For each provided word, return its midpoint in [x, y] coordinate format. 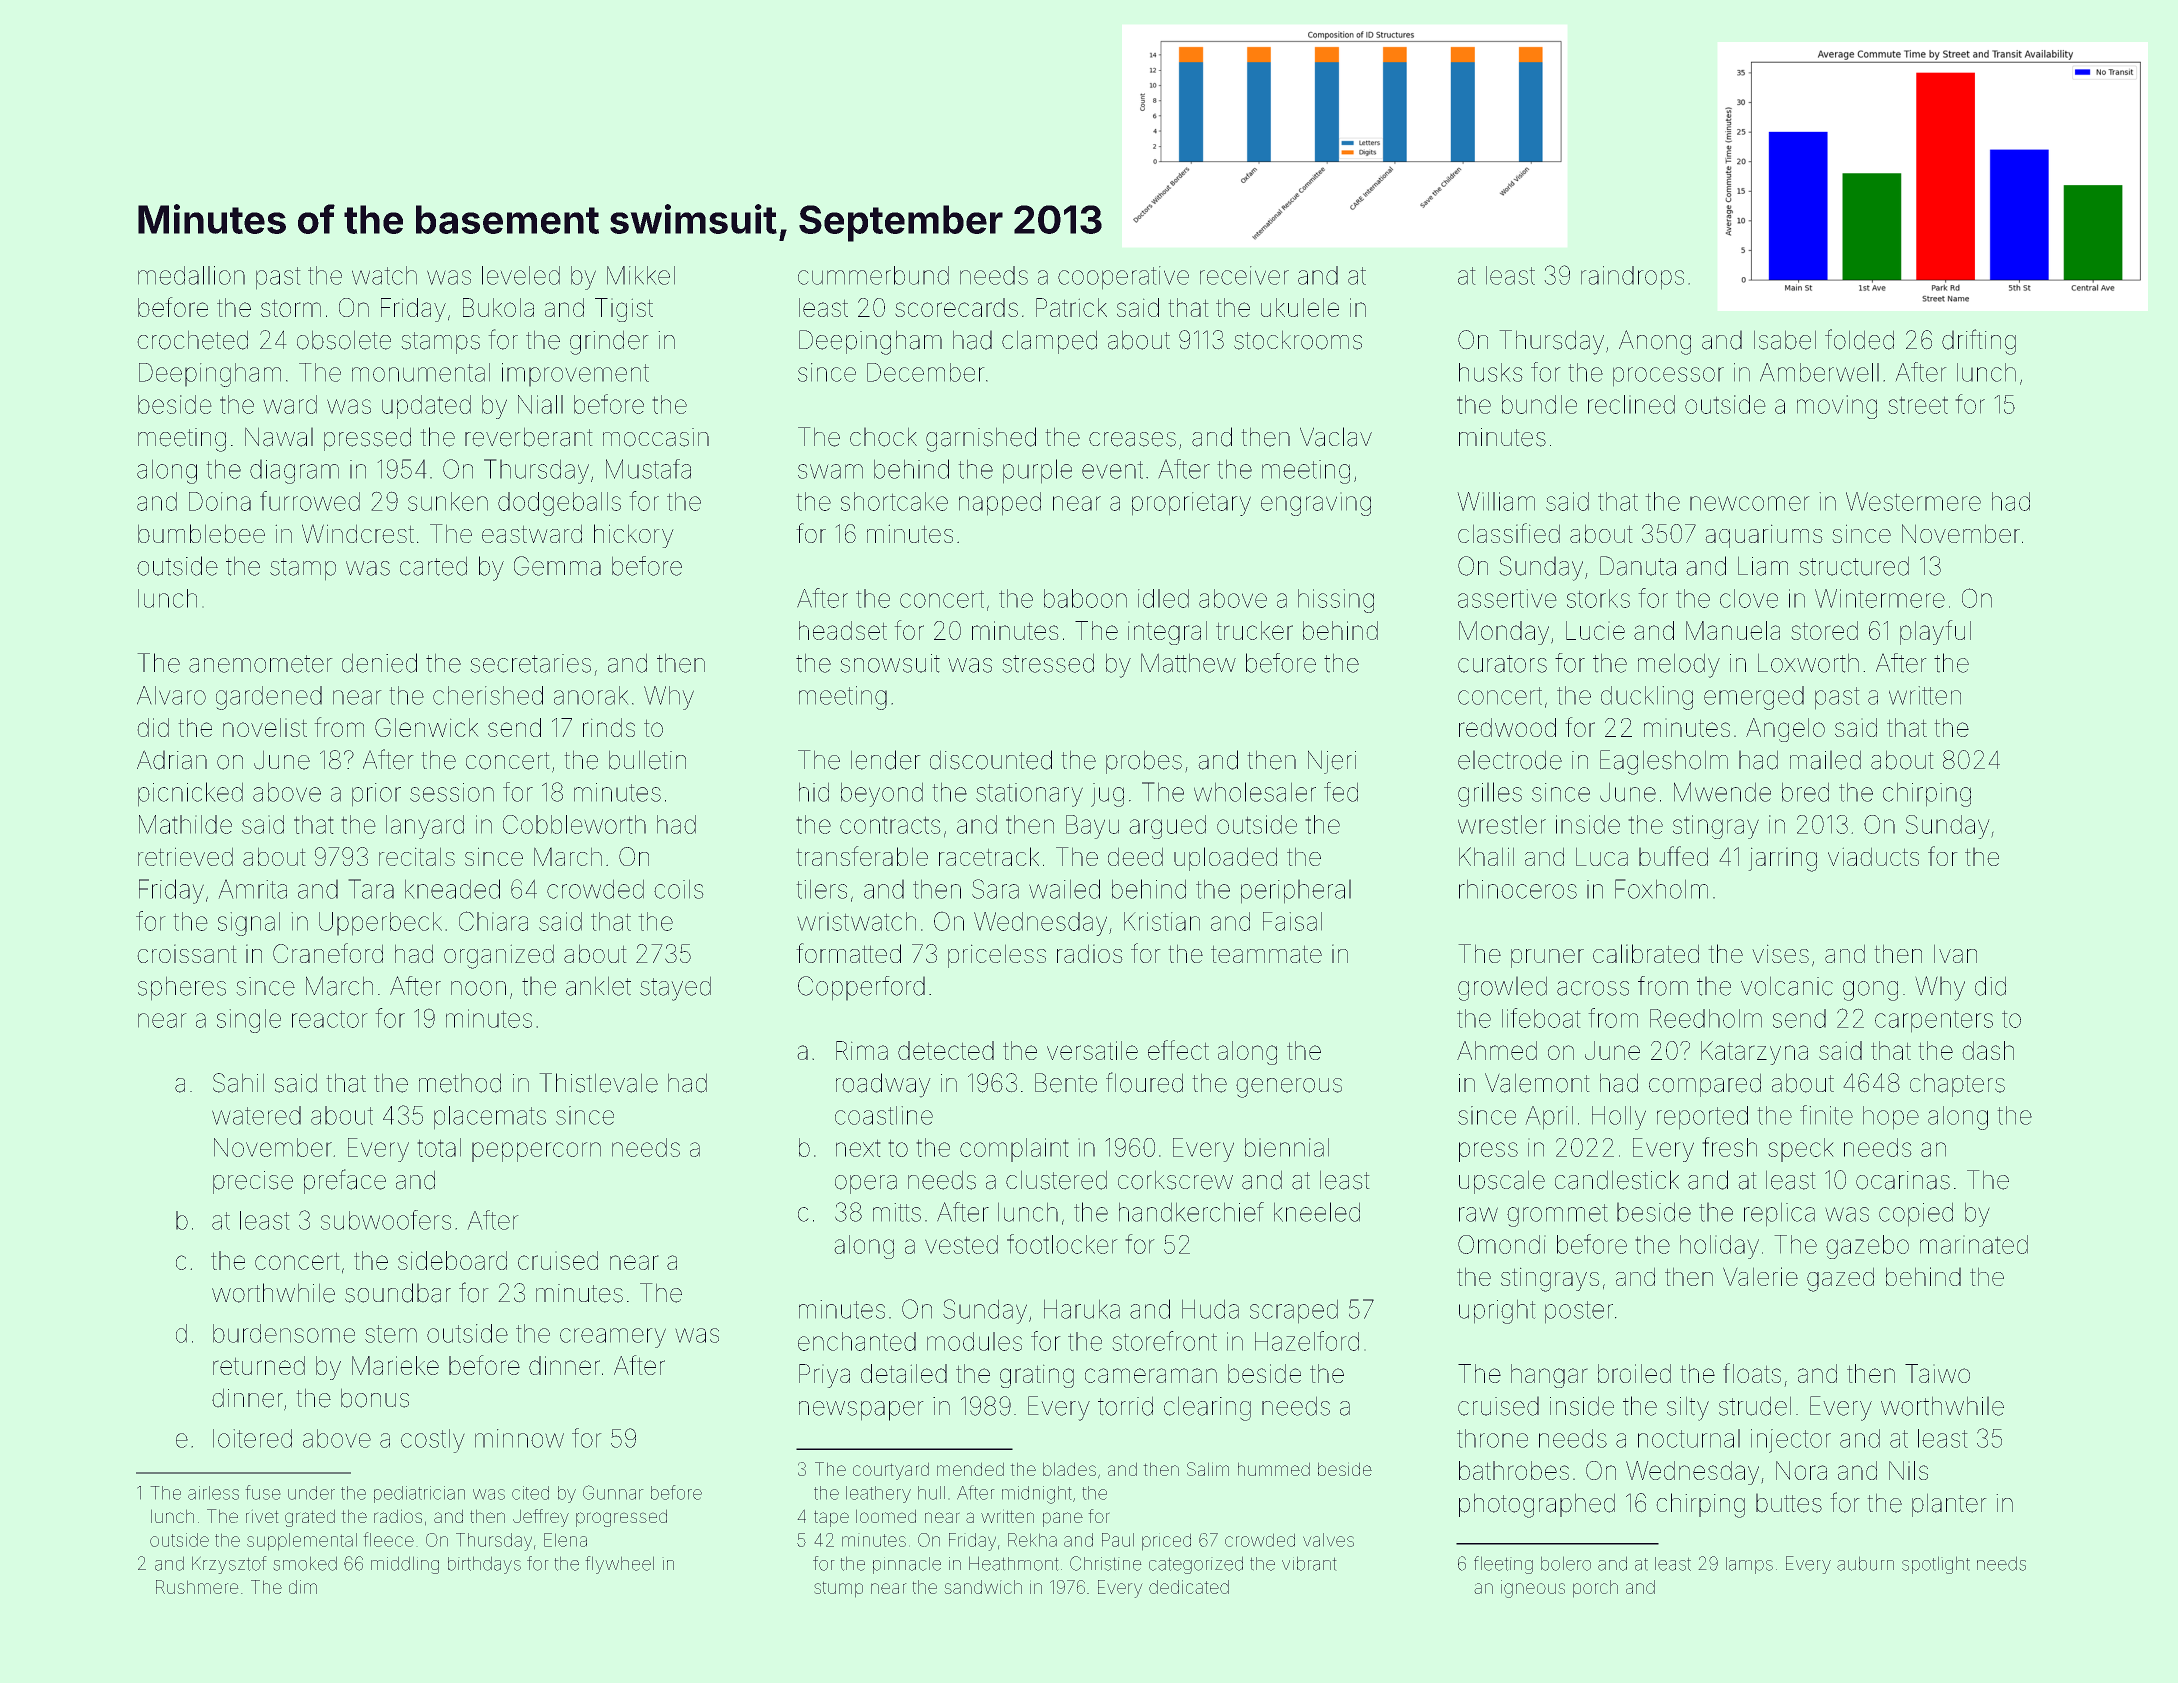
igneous [1533, 1589]
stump [839, 1589]
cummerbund [873, 275]
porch [1595, 1588]
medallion [191, 275]
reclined [1631, 404]
